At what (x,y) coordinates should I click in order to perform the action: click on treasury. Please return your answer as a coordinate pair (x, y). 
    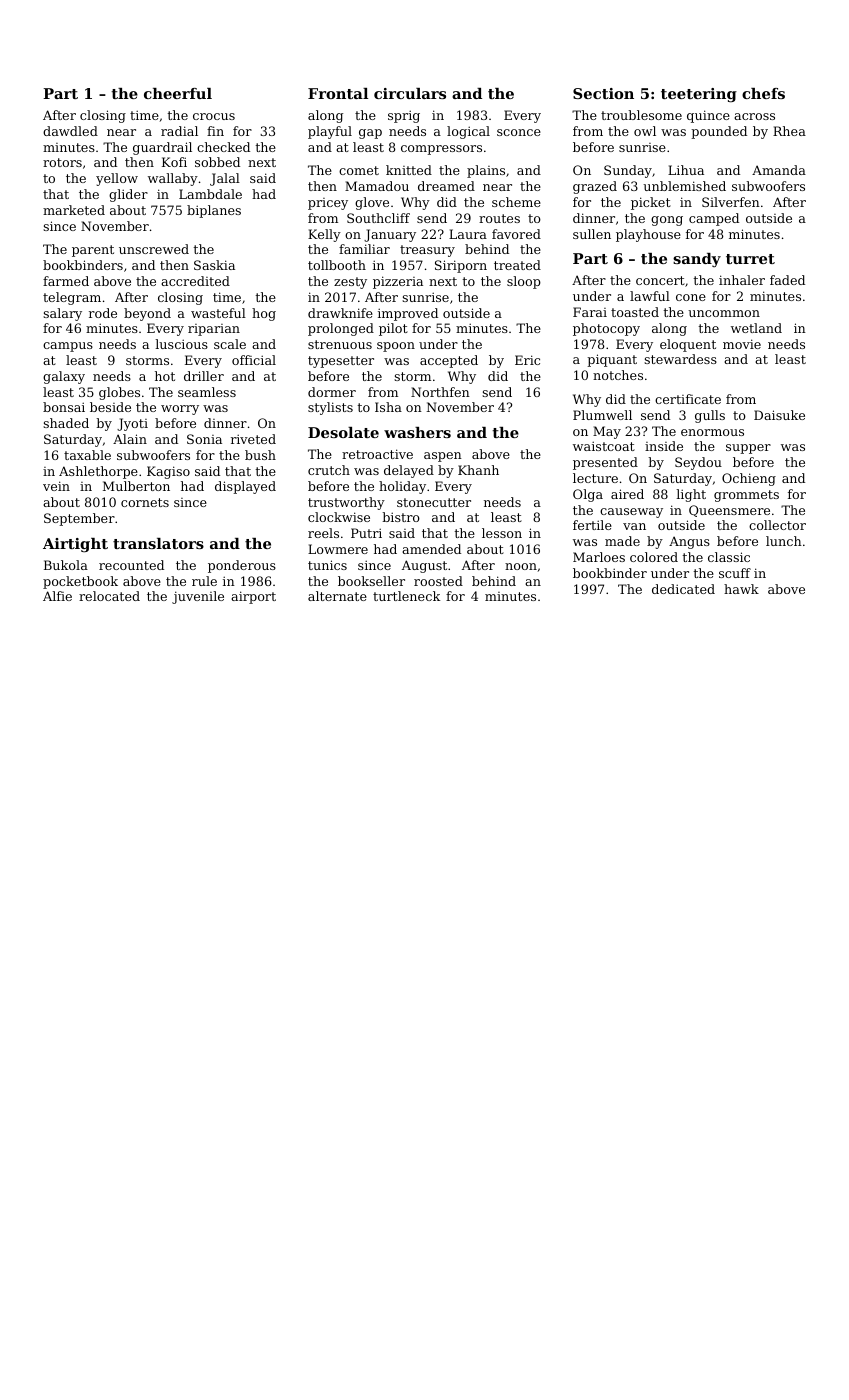
    Looking at the image, I should click on (427, 251).
